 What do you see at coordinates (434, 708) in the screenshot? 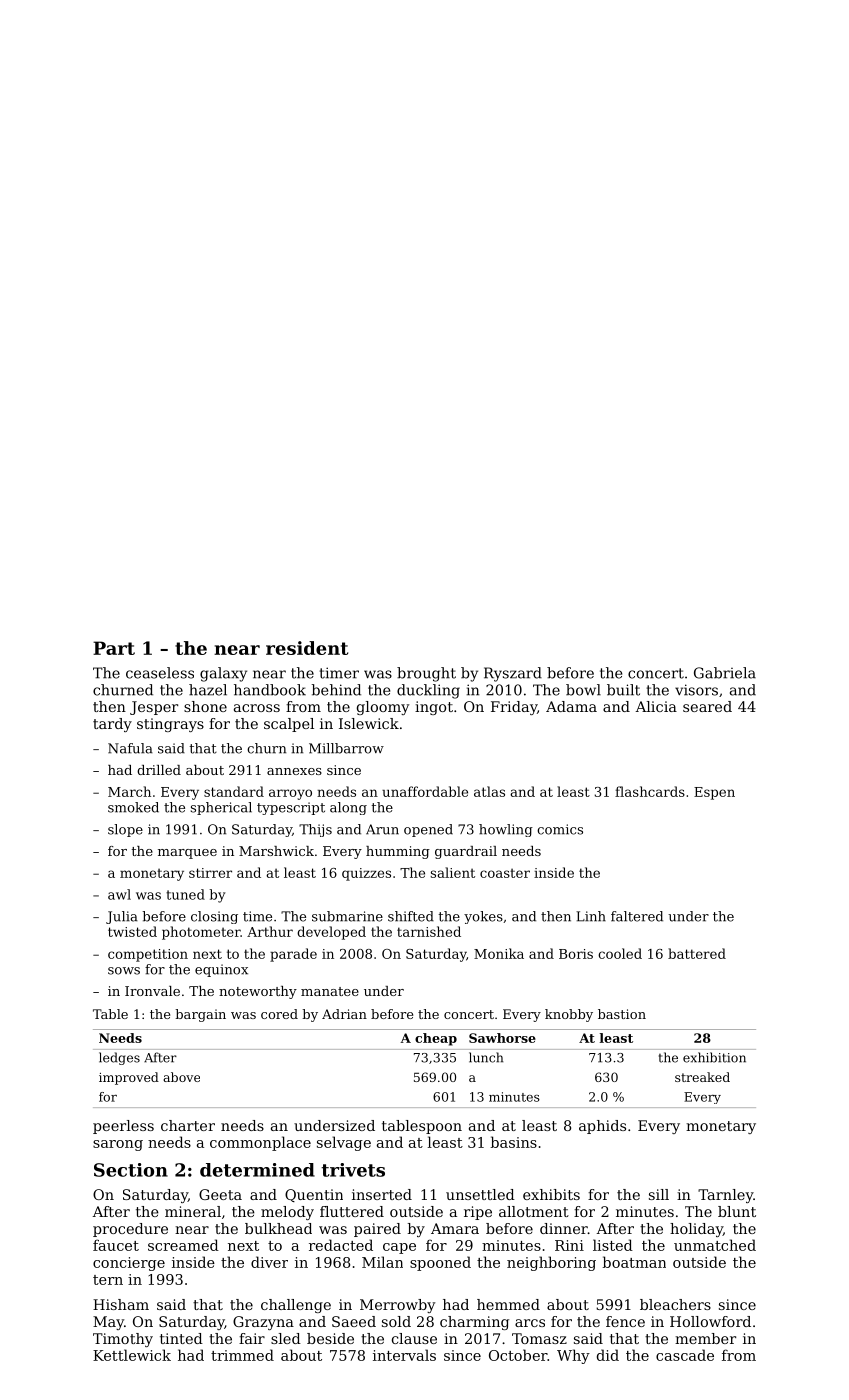
I see `ingot` at bounding box center [434, 708].
